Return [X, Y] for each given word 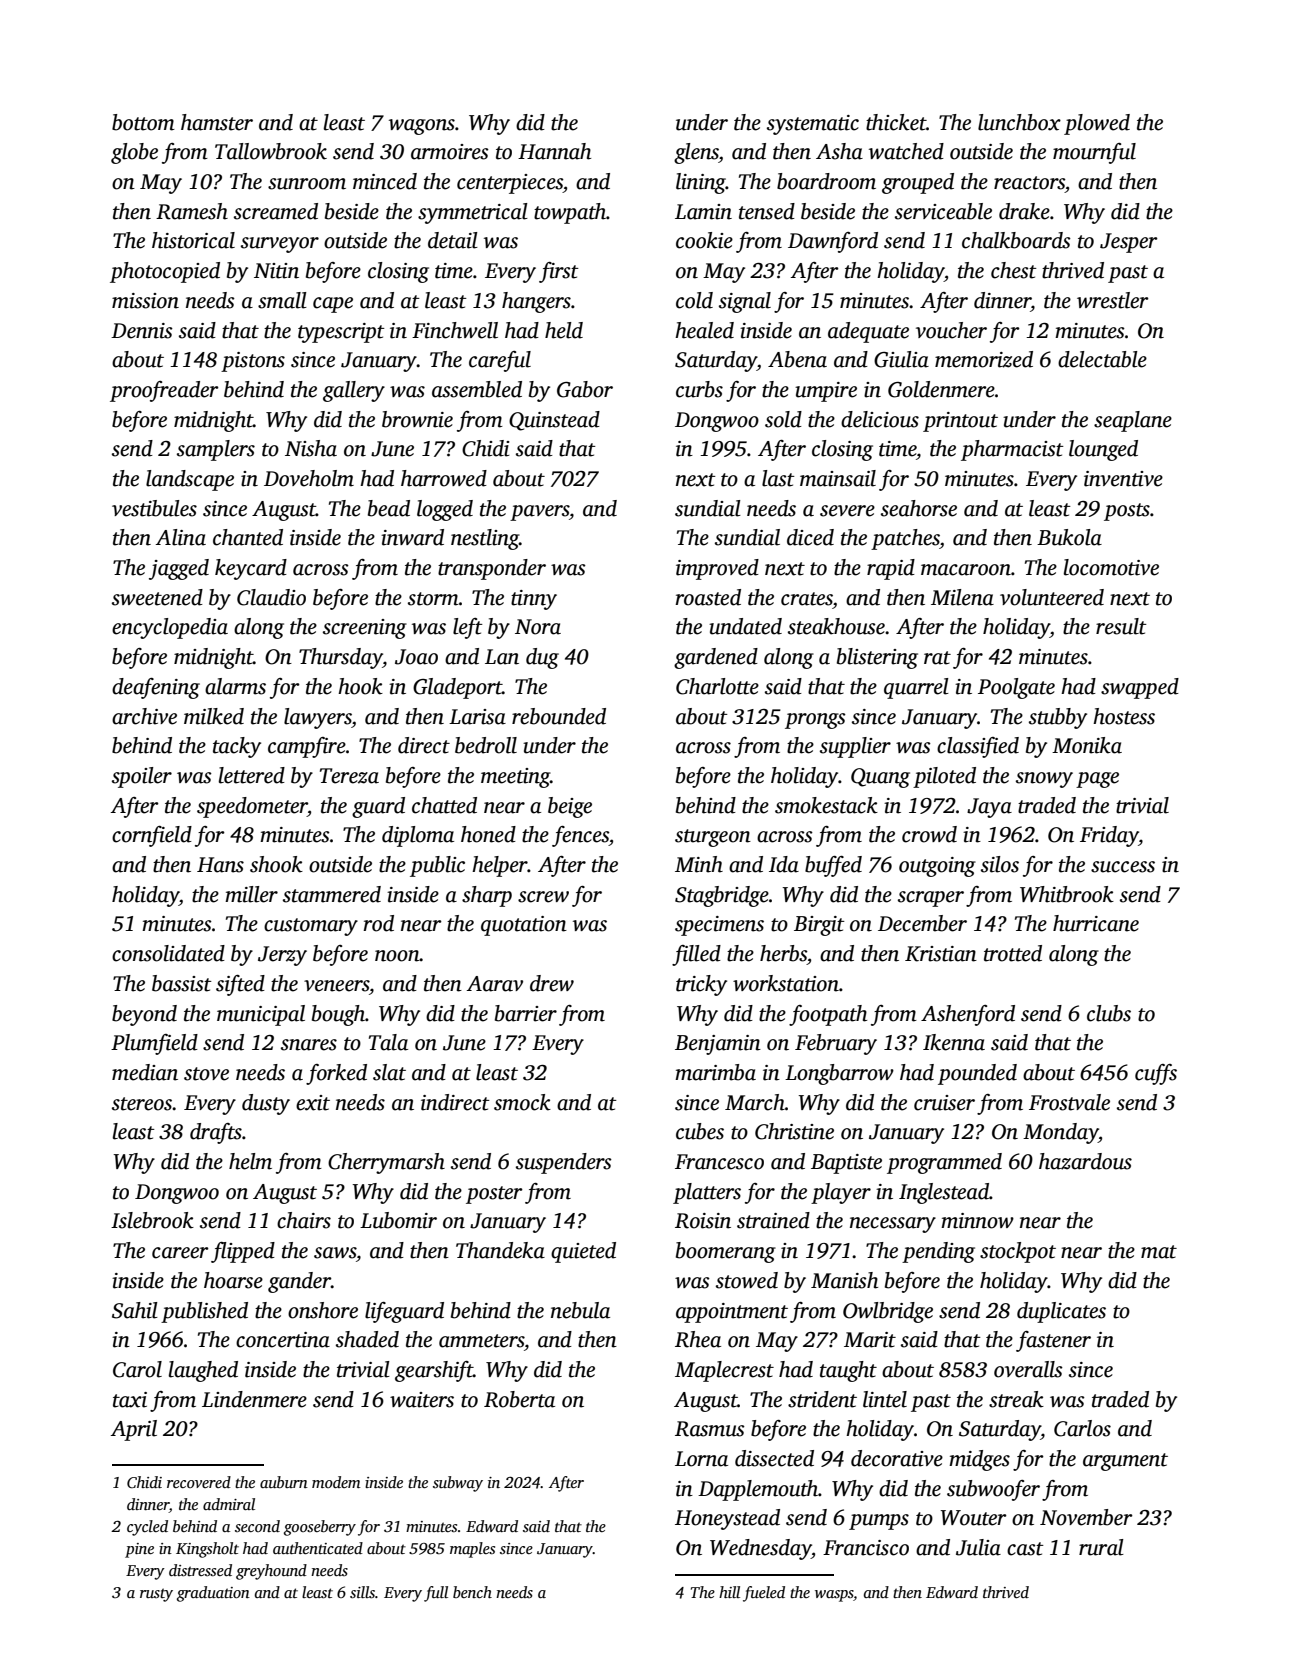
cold [694, 300]
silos [1000, 864]
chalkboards [1016, 240]
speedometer [252, 807]
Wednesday [760, 1549]
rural [1101, 1547]
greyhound [271, 1572]
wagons [422, 127]
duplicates [1061, 1312]
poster [494, 1195]
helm [250, 1161]
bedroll [486, 745]
